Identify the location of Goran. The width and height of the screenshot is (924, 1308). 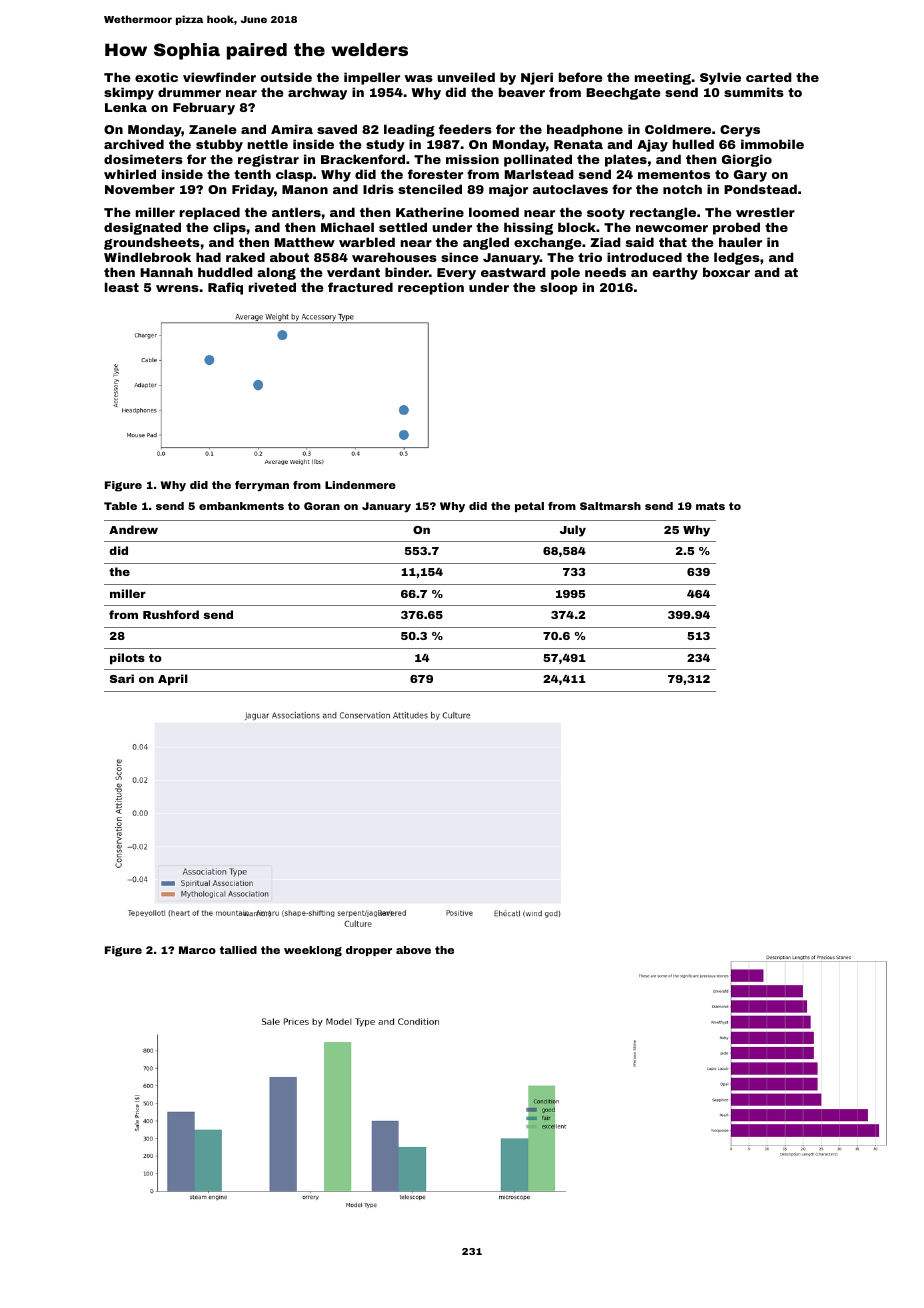
(322, 506).
